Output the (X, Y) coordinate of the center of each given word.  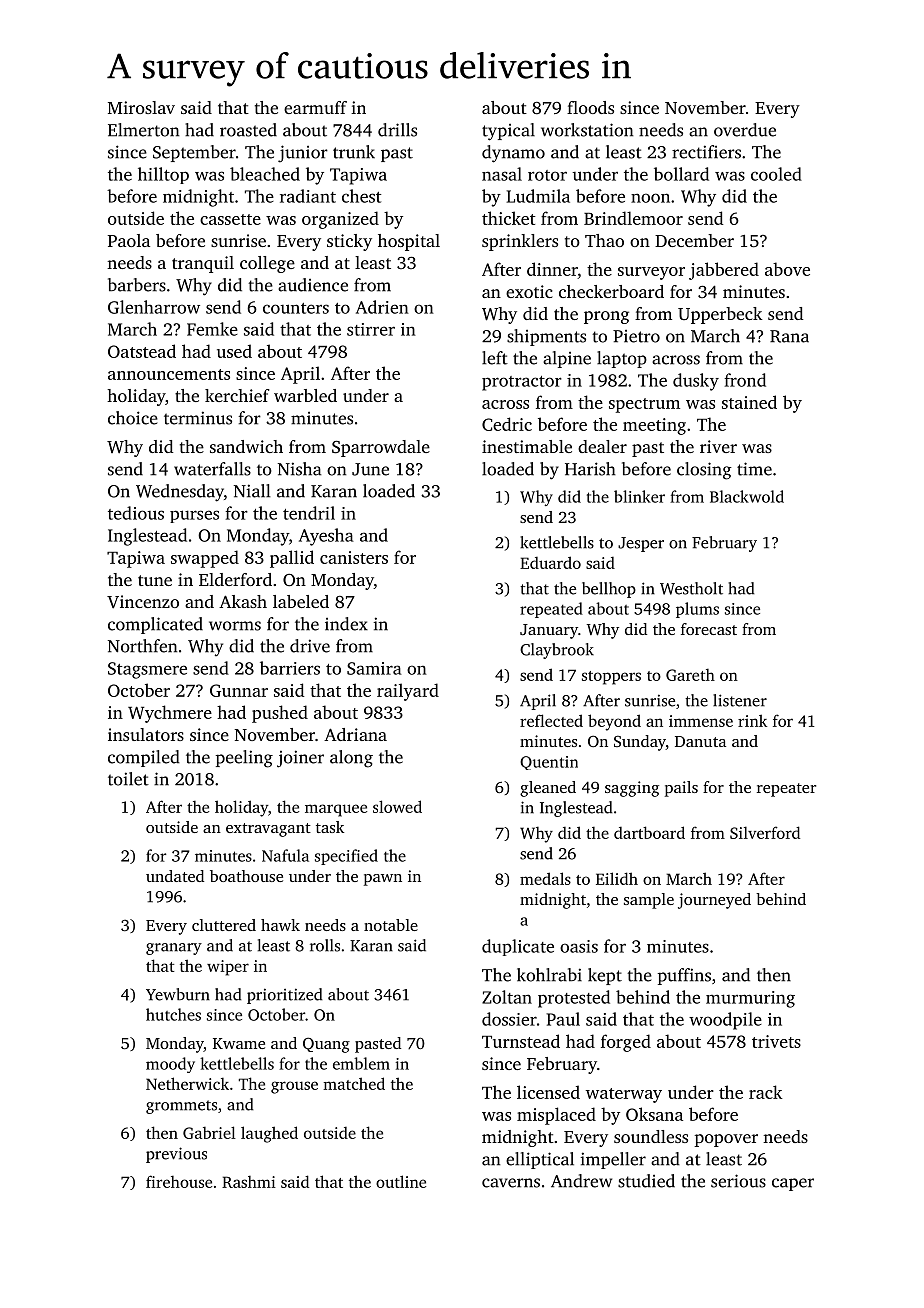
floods (590, 107)
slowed (397, 806)
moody (170, 1065)
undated (175, 876)
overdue (745, 130)
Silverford (765, 832)
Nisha (299, 469)
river (718, 446)
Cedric (507, 424)
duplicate (518, 947)
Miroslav (141, 107)
